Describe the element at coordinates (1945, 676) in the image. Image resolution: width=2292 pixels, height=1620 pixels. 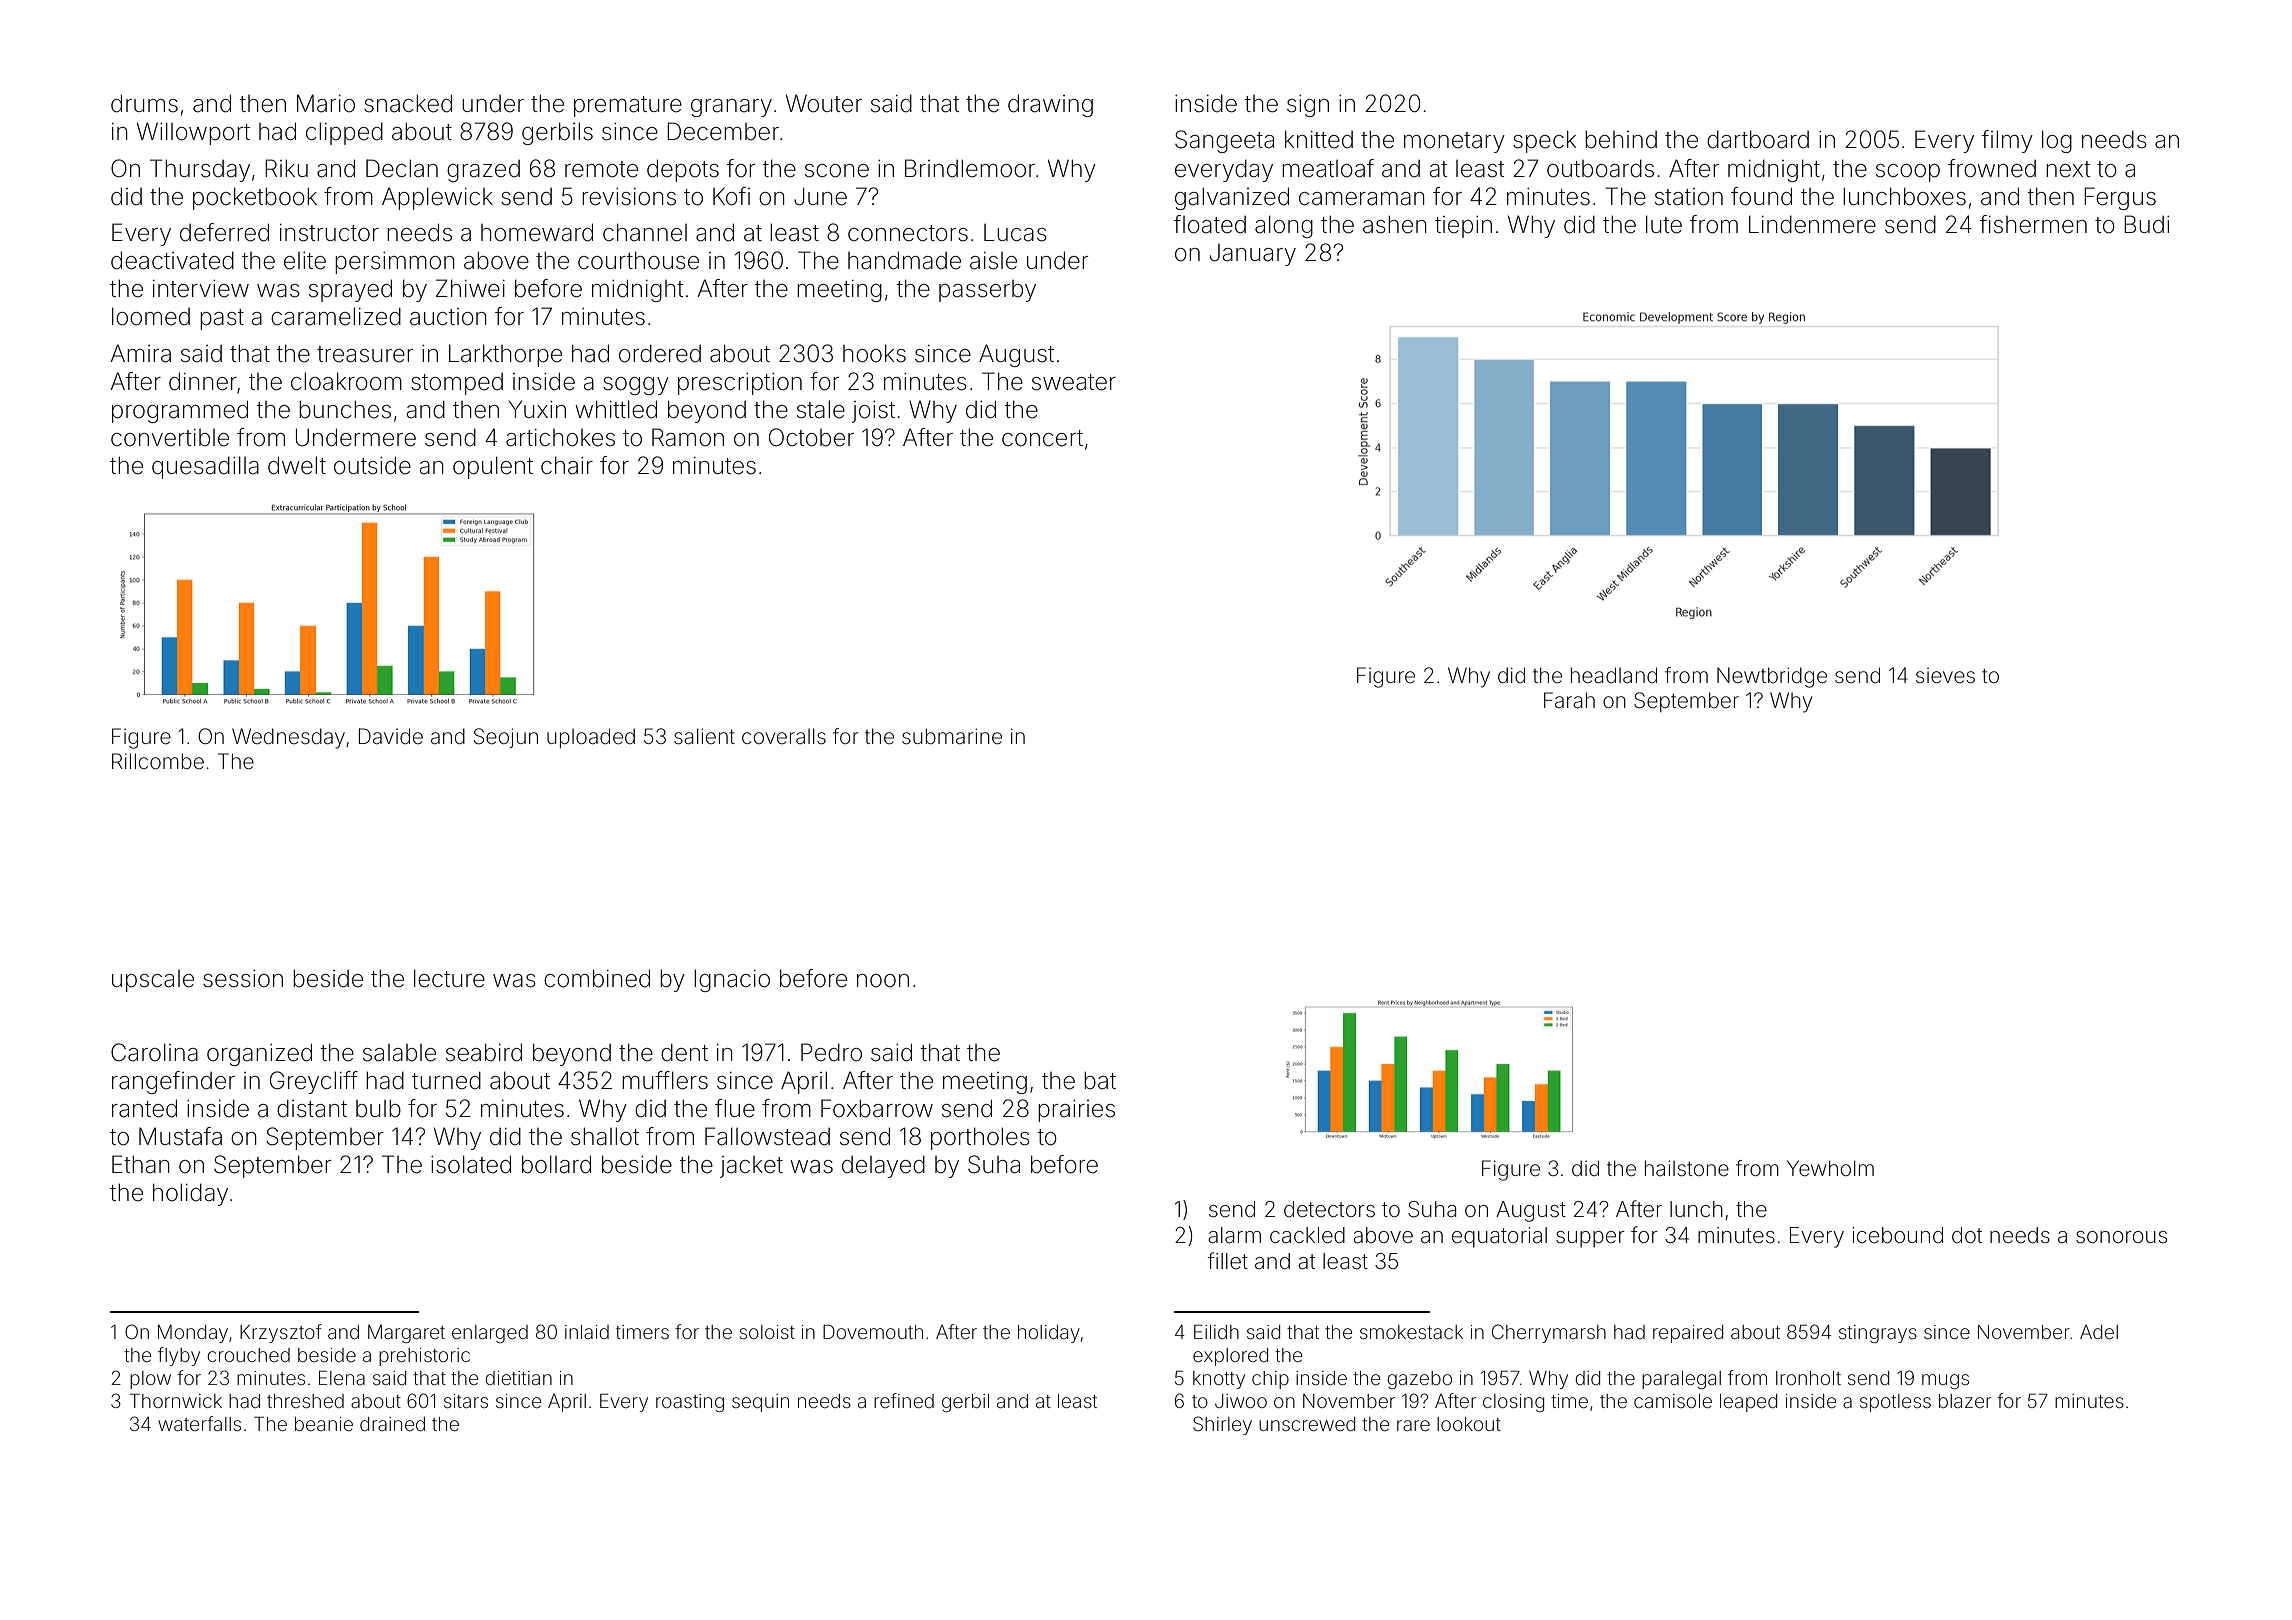
I see `sieves` at that location.
